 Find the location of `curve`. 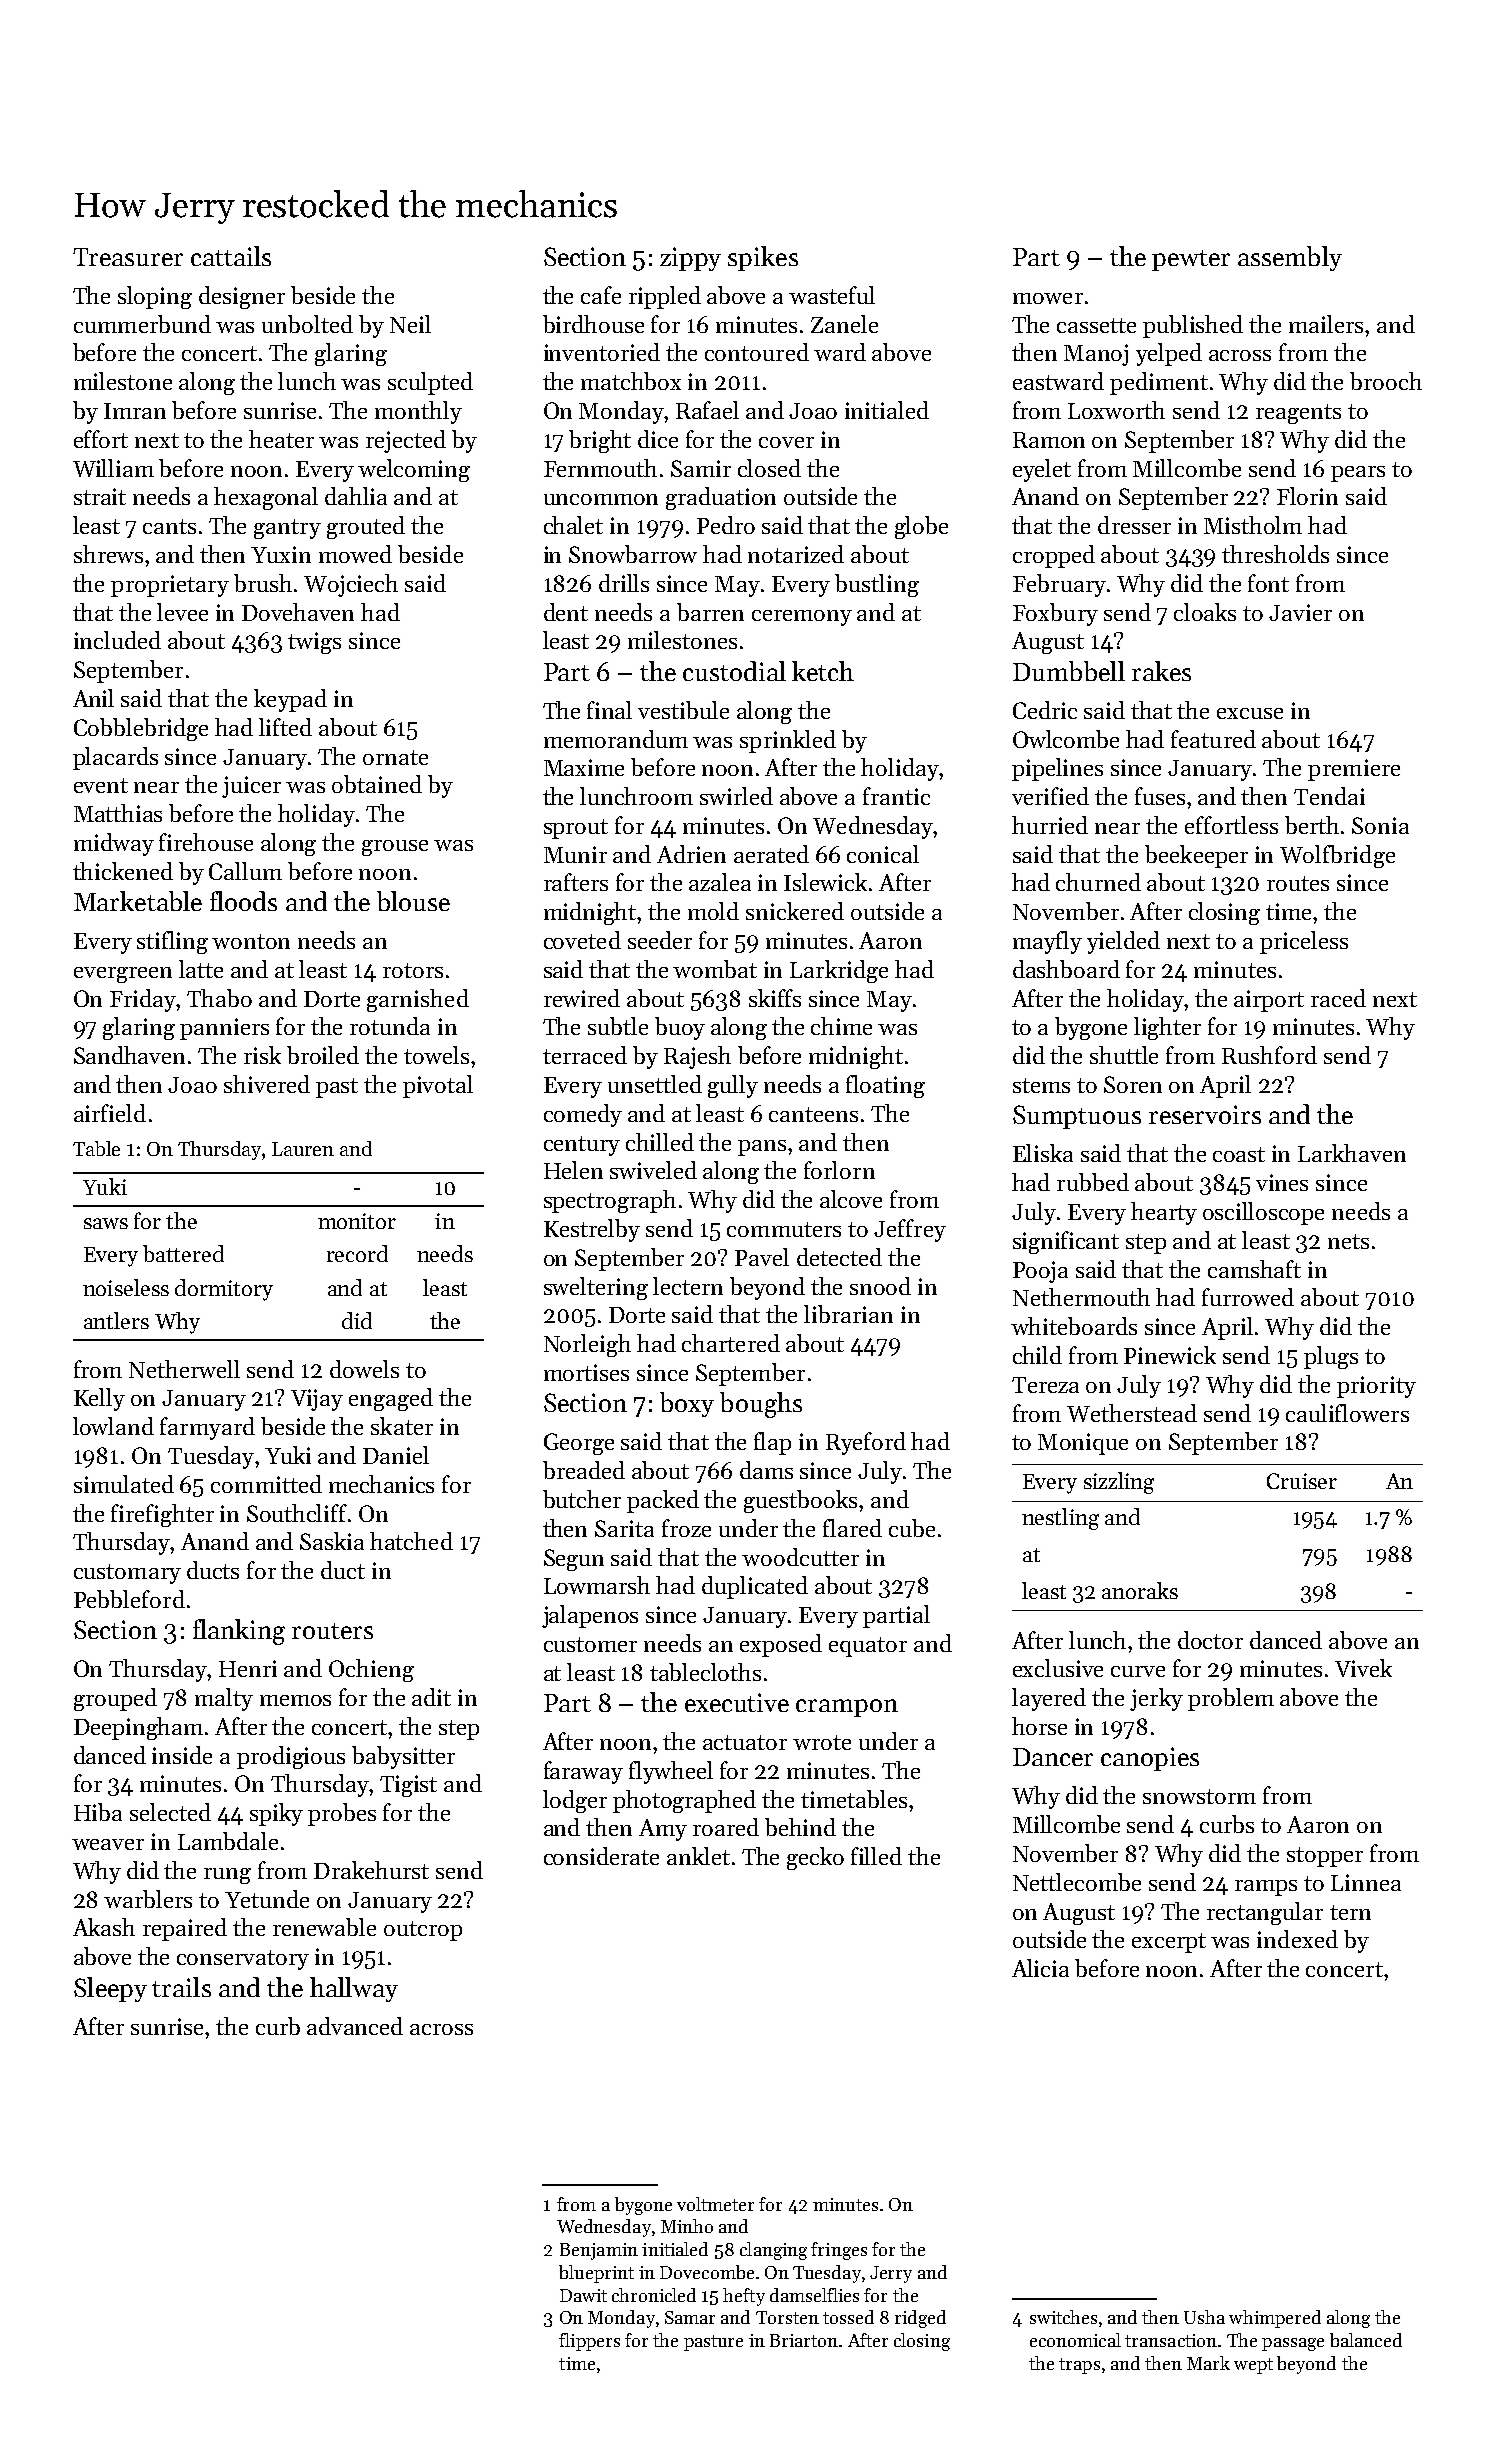

curve is located at coordinates (1138, 1671).
